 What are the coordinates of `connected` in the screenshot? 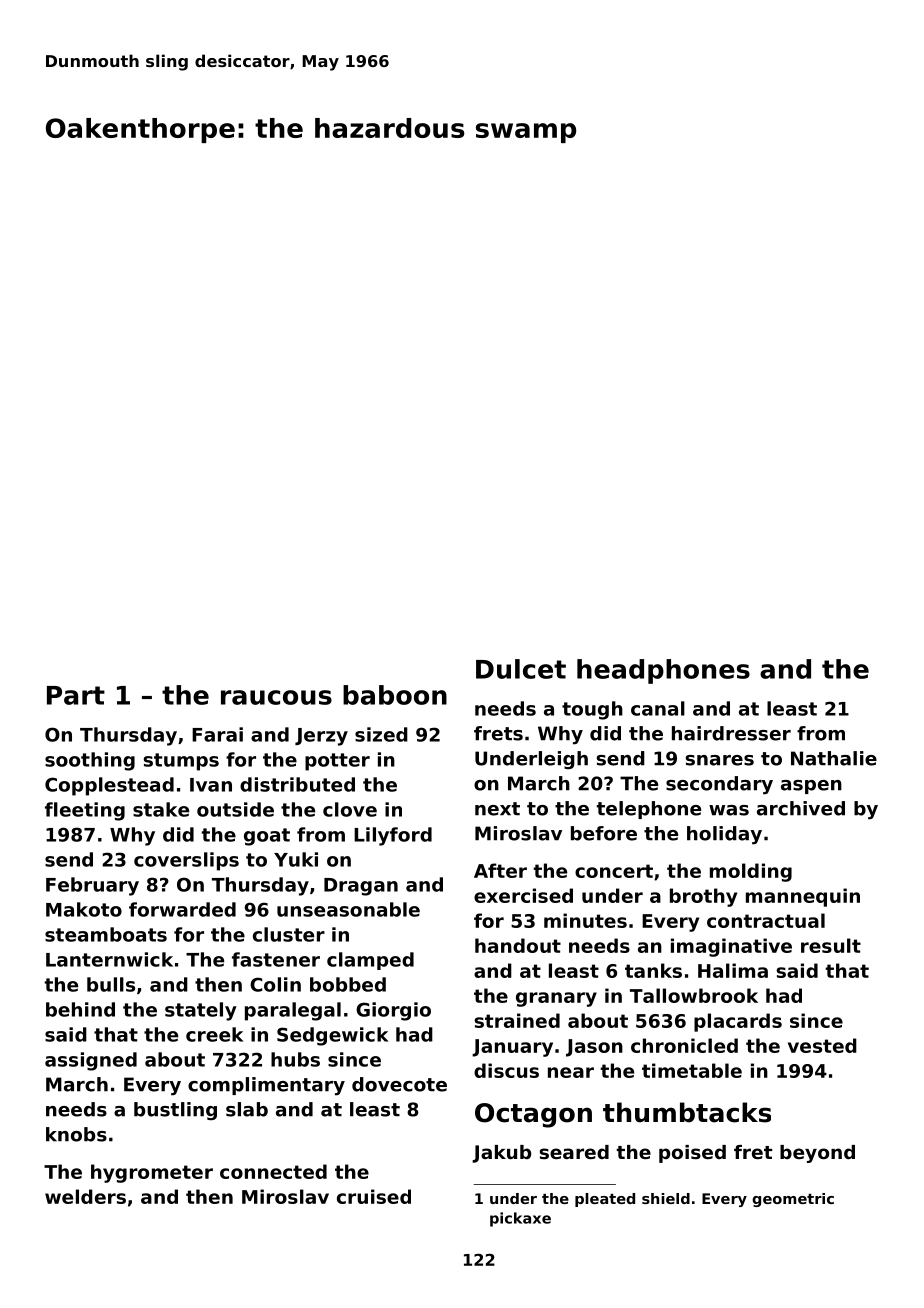 It's located at (273, 1171).
